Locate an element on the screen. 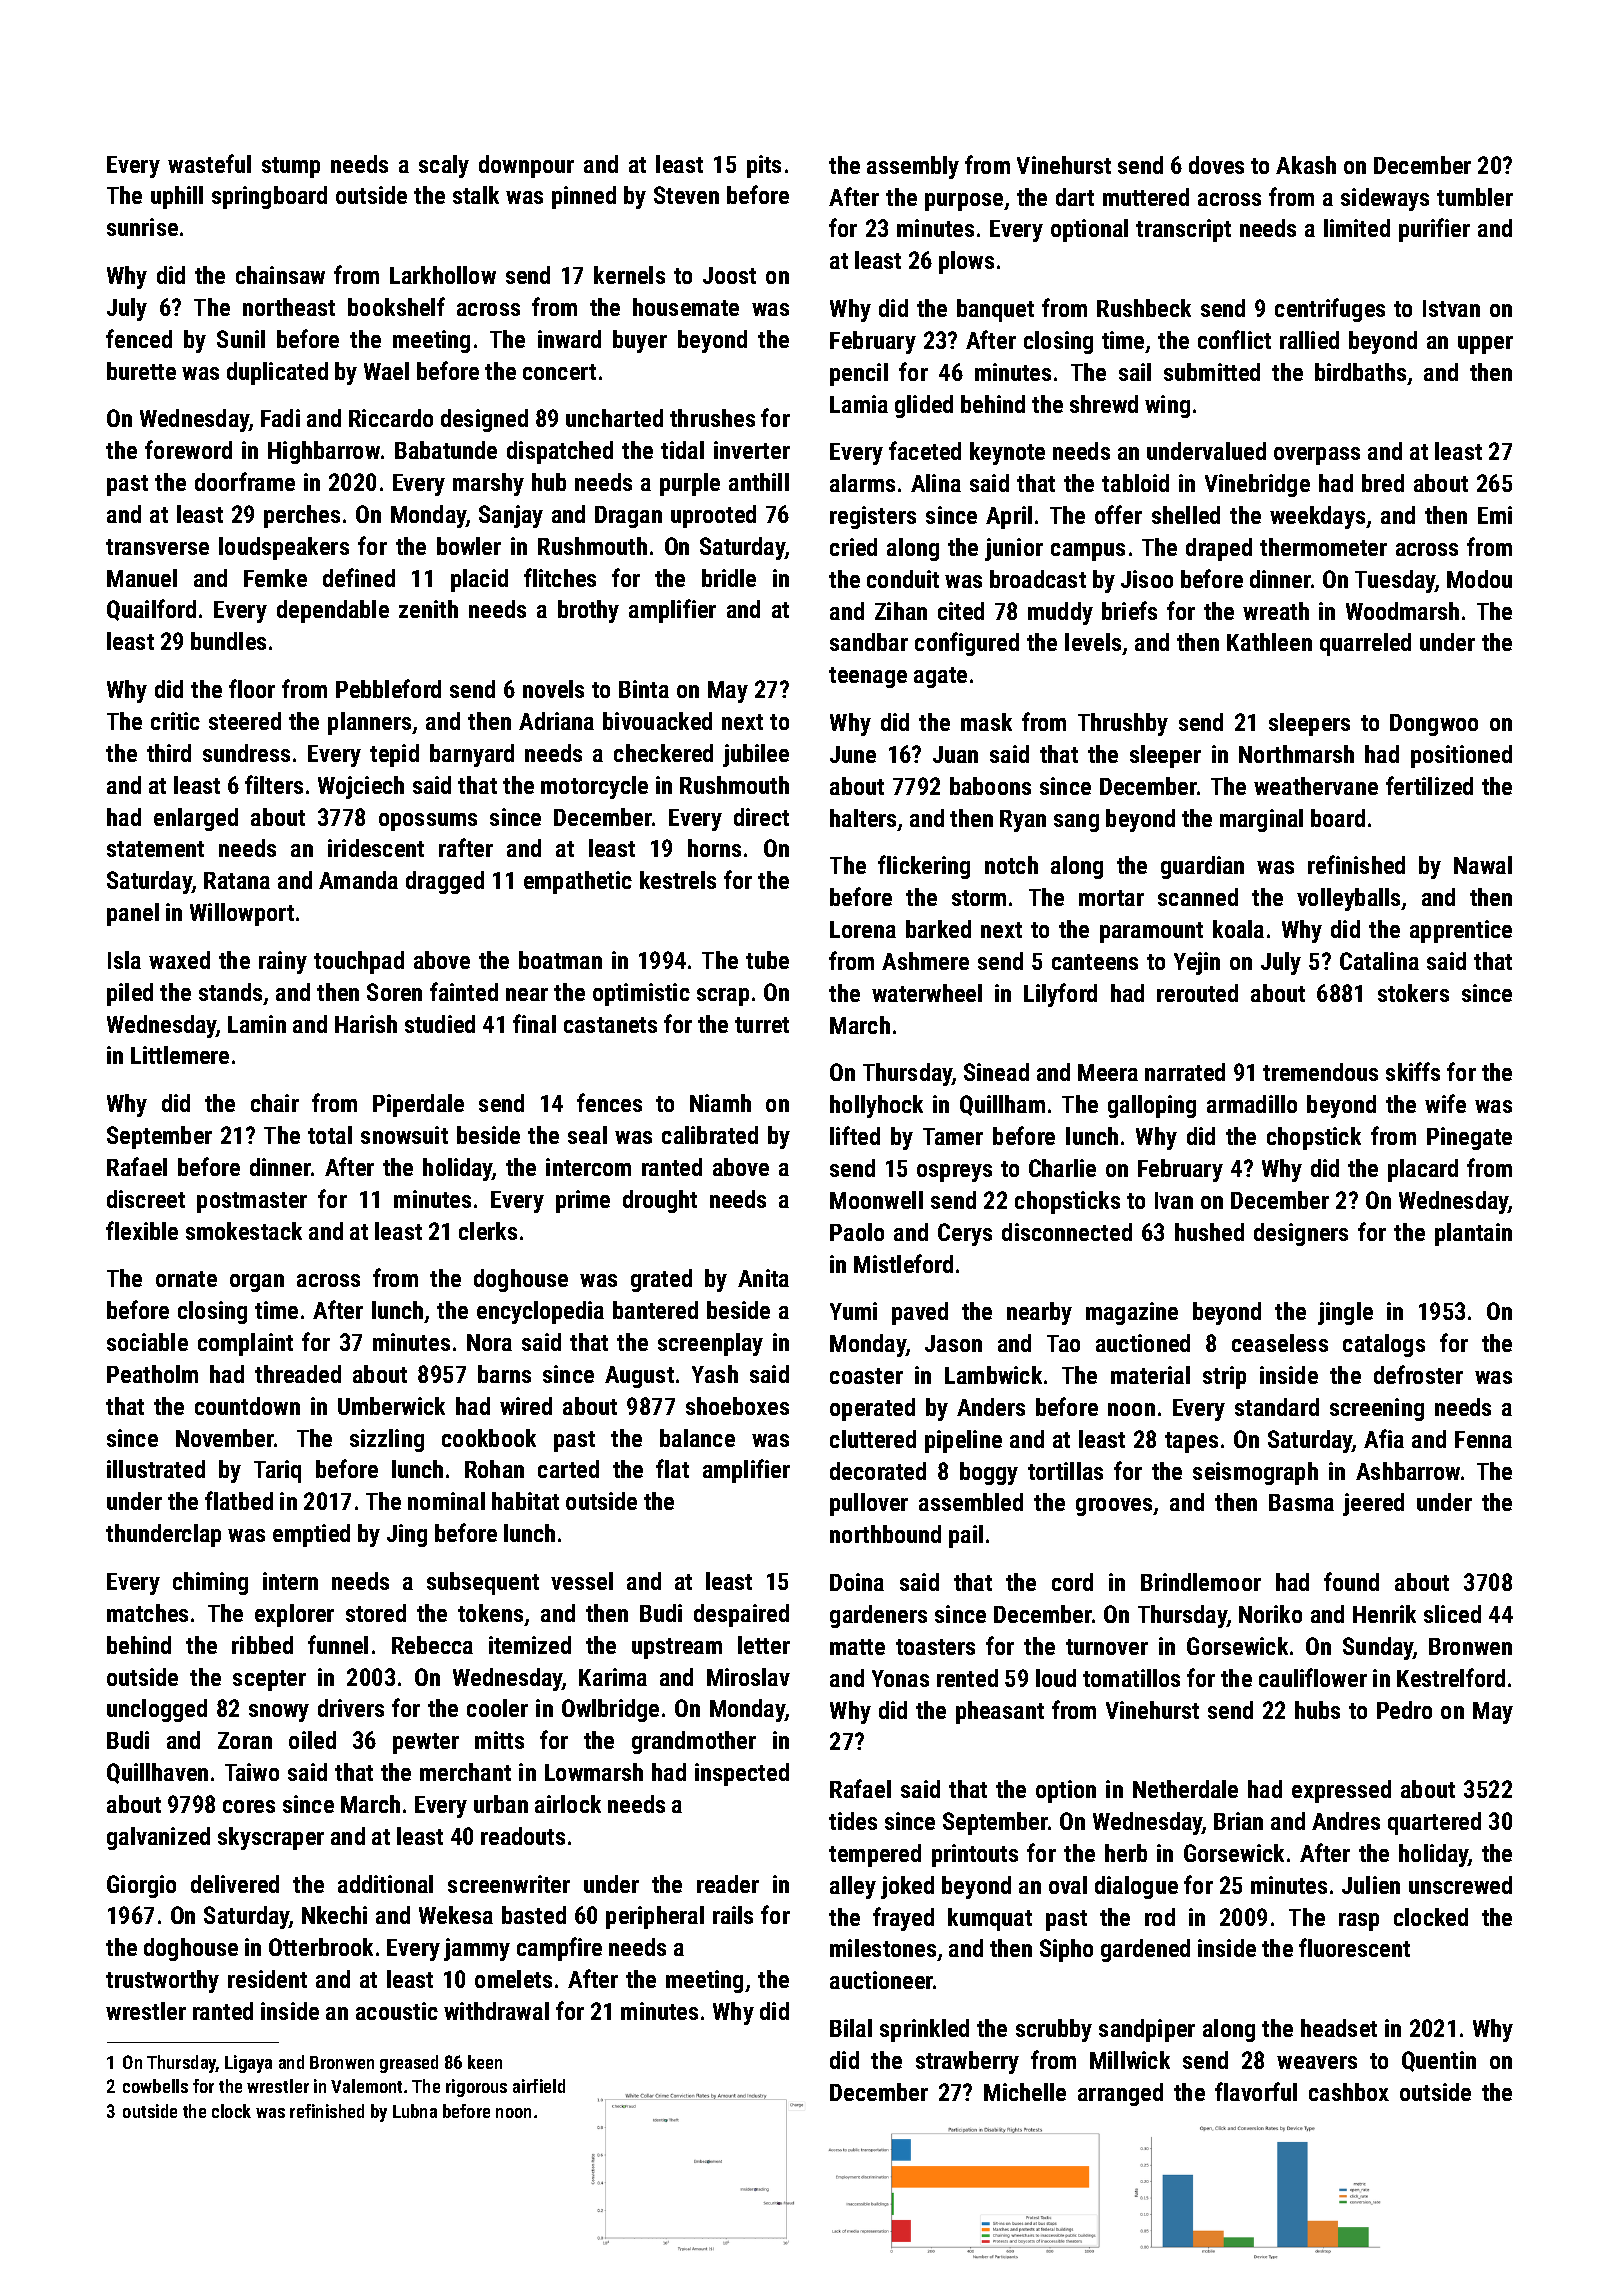  Akash is located at coordinates (1306, 165).
